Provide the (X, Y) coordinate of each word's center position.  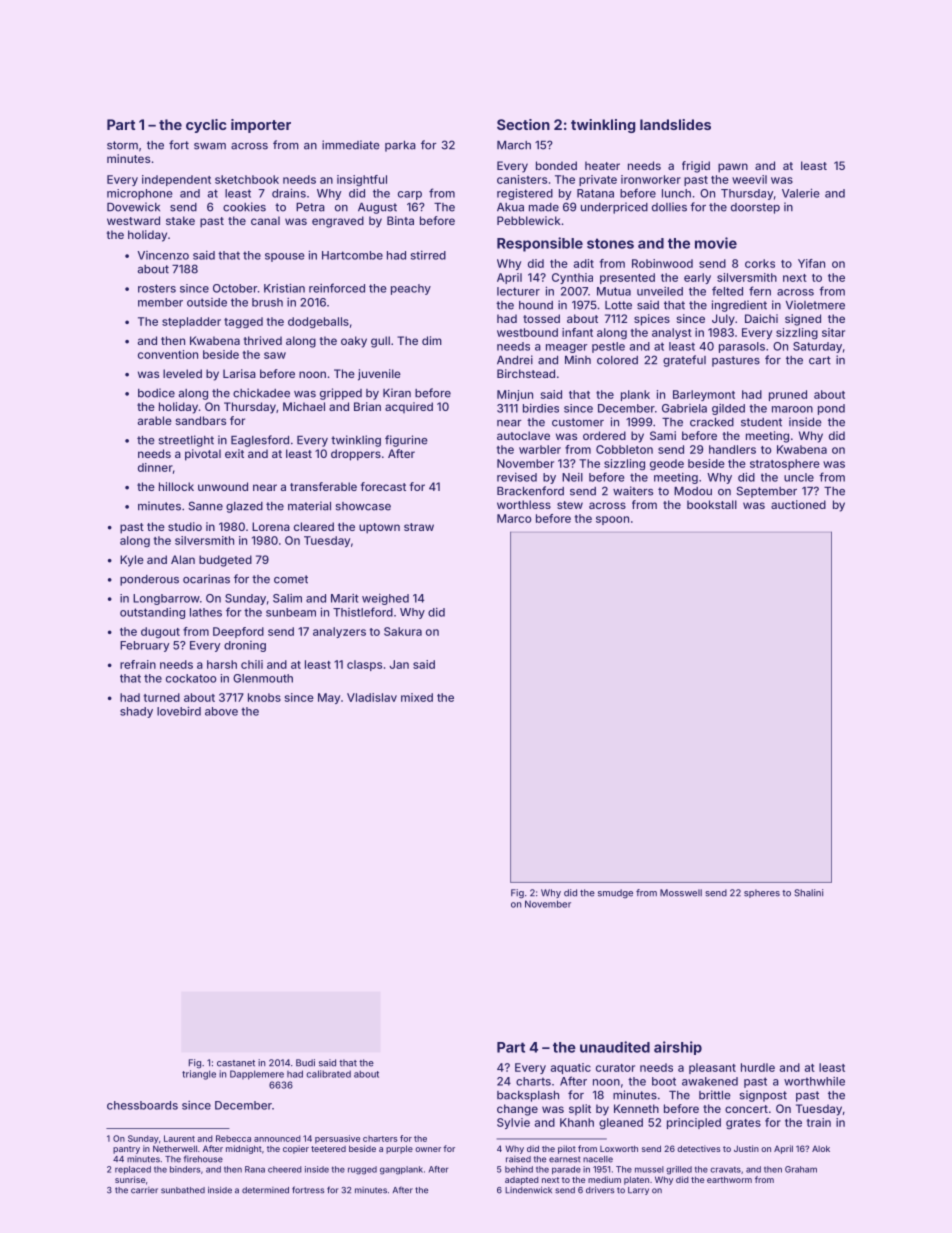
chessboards (142, 1105)
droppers (356, 455)
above (221, 711)
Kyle (132, 561)
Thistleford (363, 612)
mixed (417, 697)
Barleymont (704, 395)
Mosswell (681, 893)
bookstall (712, 504)
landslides (675, 124)
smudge (615, 894)
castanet (236, 1063)
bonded (556, 165)
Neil (572, 477)
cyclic (206, 126)
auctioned (798, 504)
